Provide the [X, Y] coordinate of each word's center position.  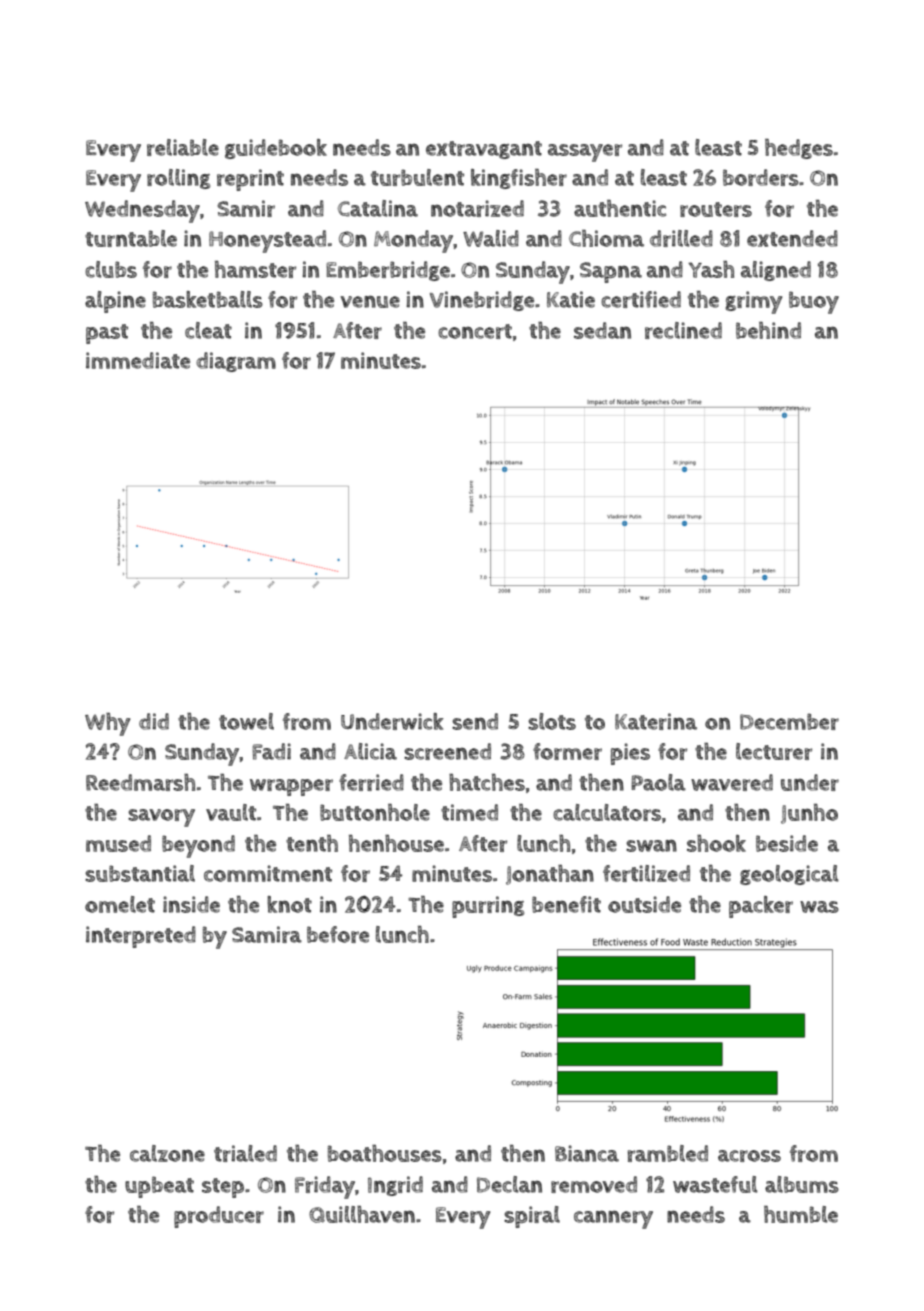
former [567, 751]
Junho [809, 814]
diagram [236, 362]
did [154, 721]
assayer [585, 153]
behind [768, 330]
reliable [183, 147]
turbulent [417, 177]
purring [488, 907]
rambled [668, 1153]
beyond [198, 846]
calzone [167, 1153]
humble [801, 1214]
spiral [532, 1217]
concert [475, 331]
